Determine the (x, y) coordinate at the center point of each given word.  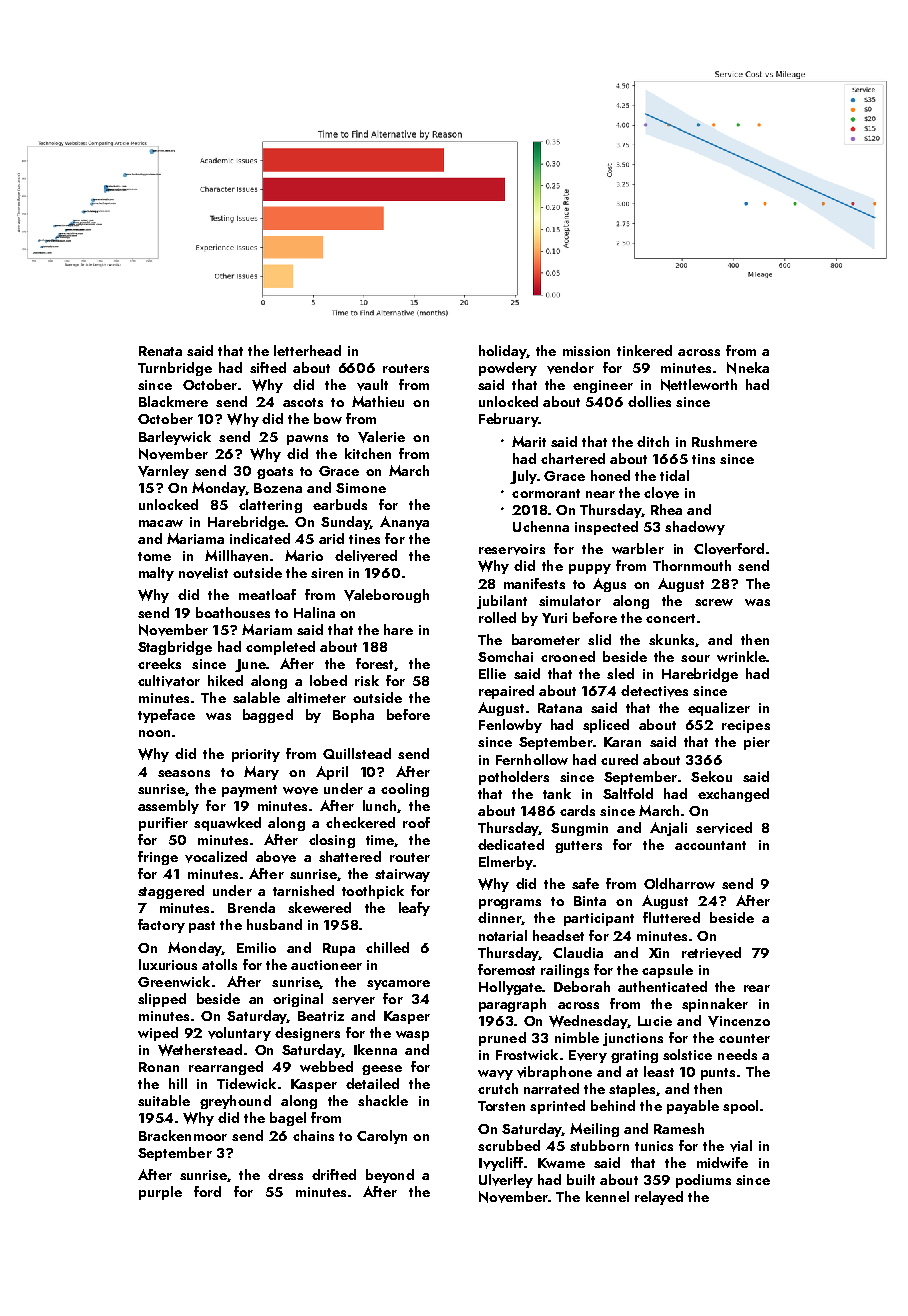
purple (160, 1193)
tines (364, 539)
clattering (270, 506)
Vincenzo (739, 1021)
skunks (671, 639)
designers (307, 1034)
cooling (405, 790)
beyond (390, 1176)
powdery (508, 369)
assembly (168, 807)
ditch (653, 441)
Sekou (711, 776)
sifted (268, 367)
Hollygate (510, 988)
